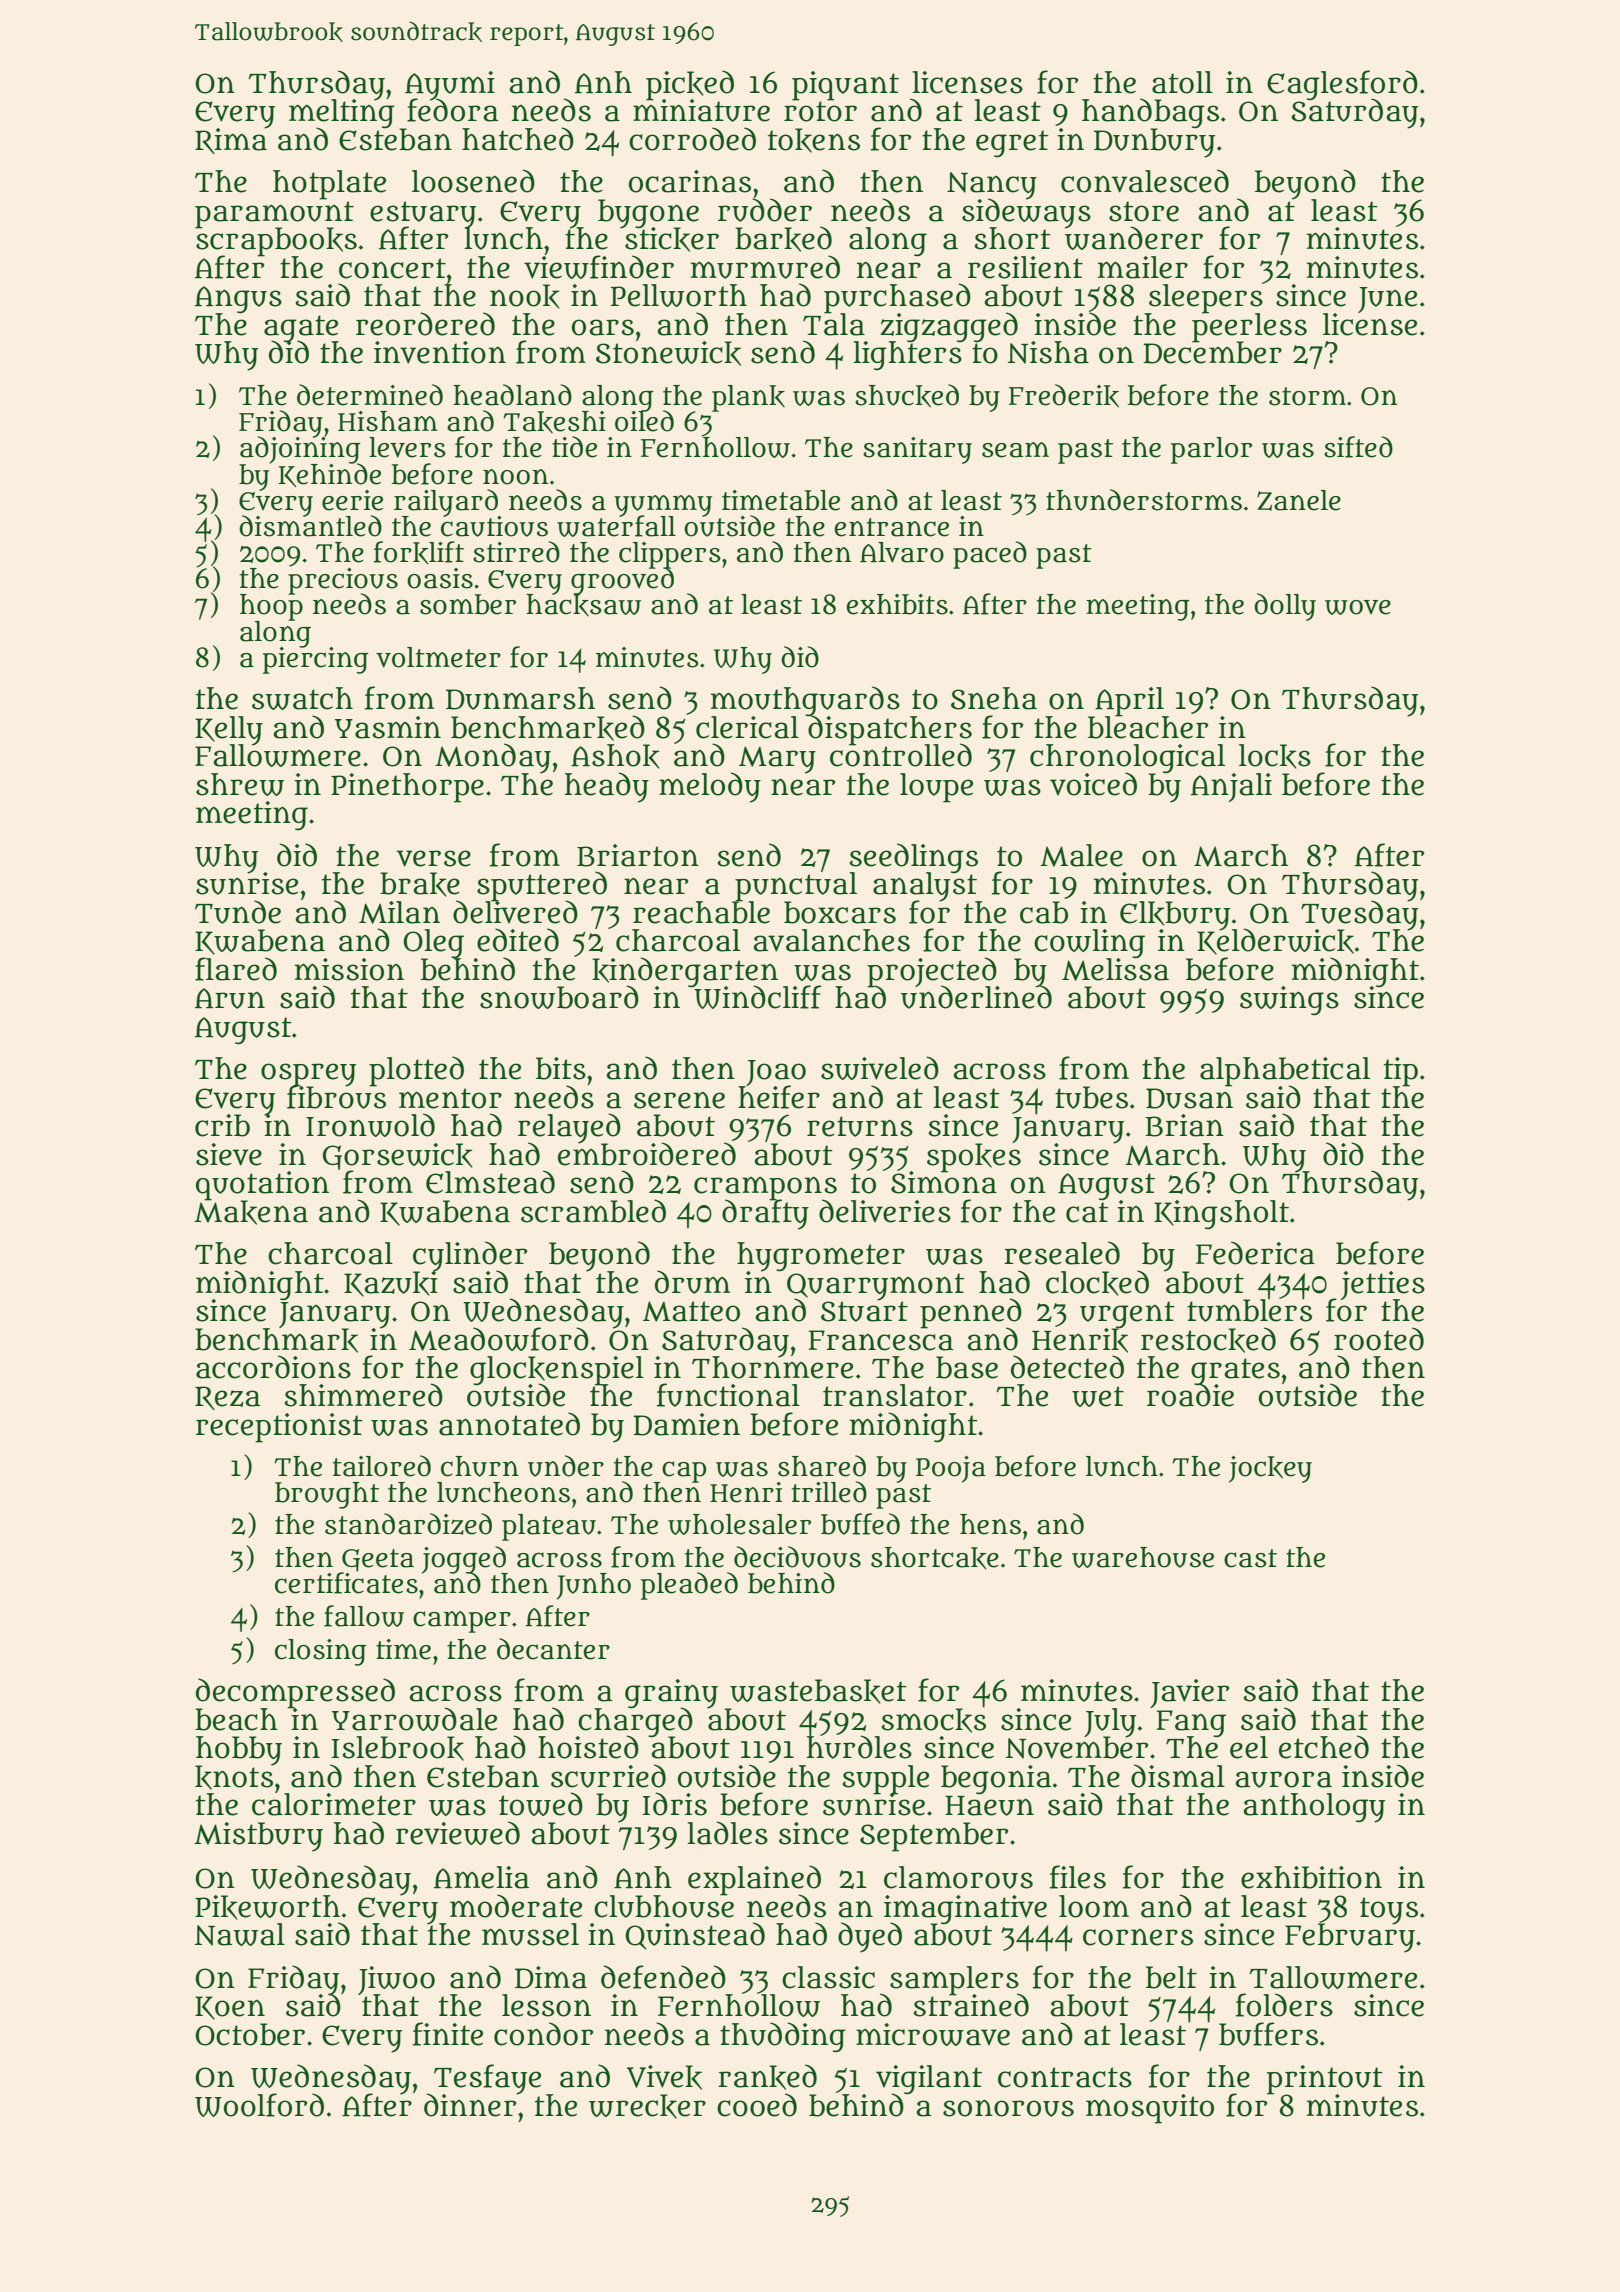 This screenshot has width=1620, height=2292. I want to click on June, so click(1387, 300).
